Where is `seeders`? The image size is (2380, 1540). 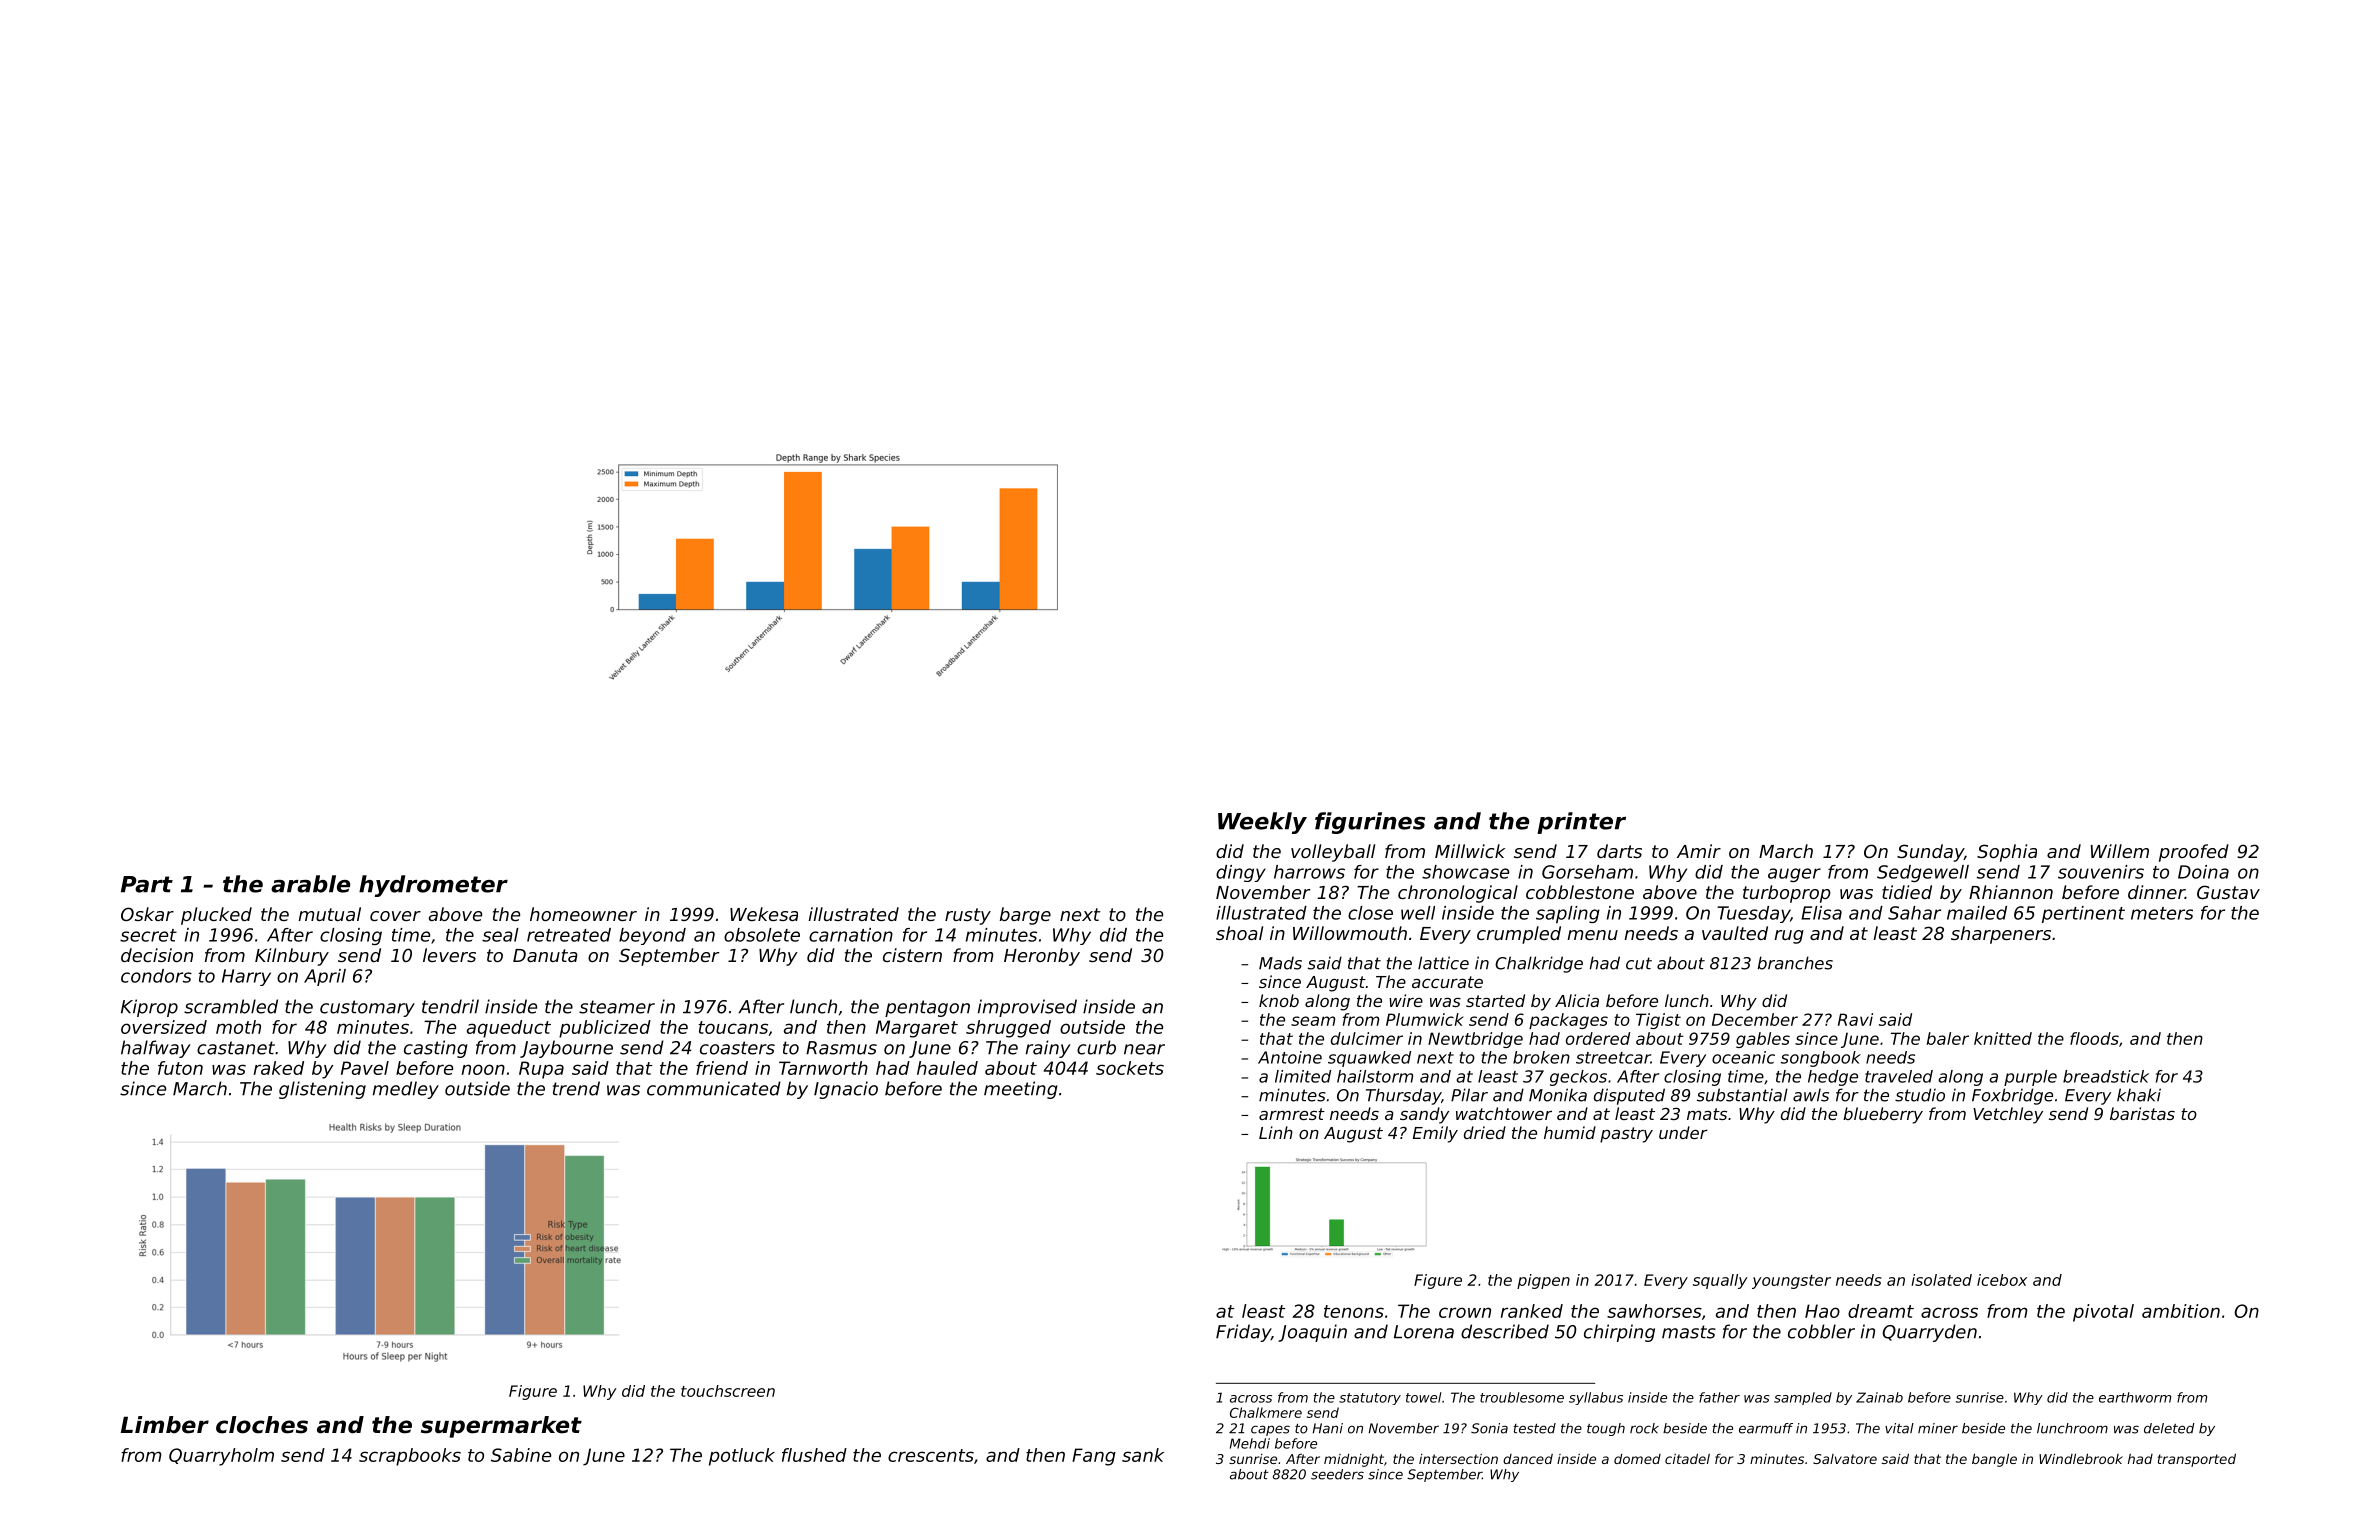 seeders is located at coordinates (1337, 1474).
